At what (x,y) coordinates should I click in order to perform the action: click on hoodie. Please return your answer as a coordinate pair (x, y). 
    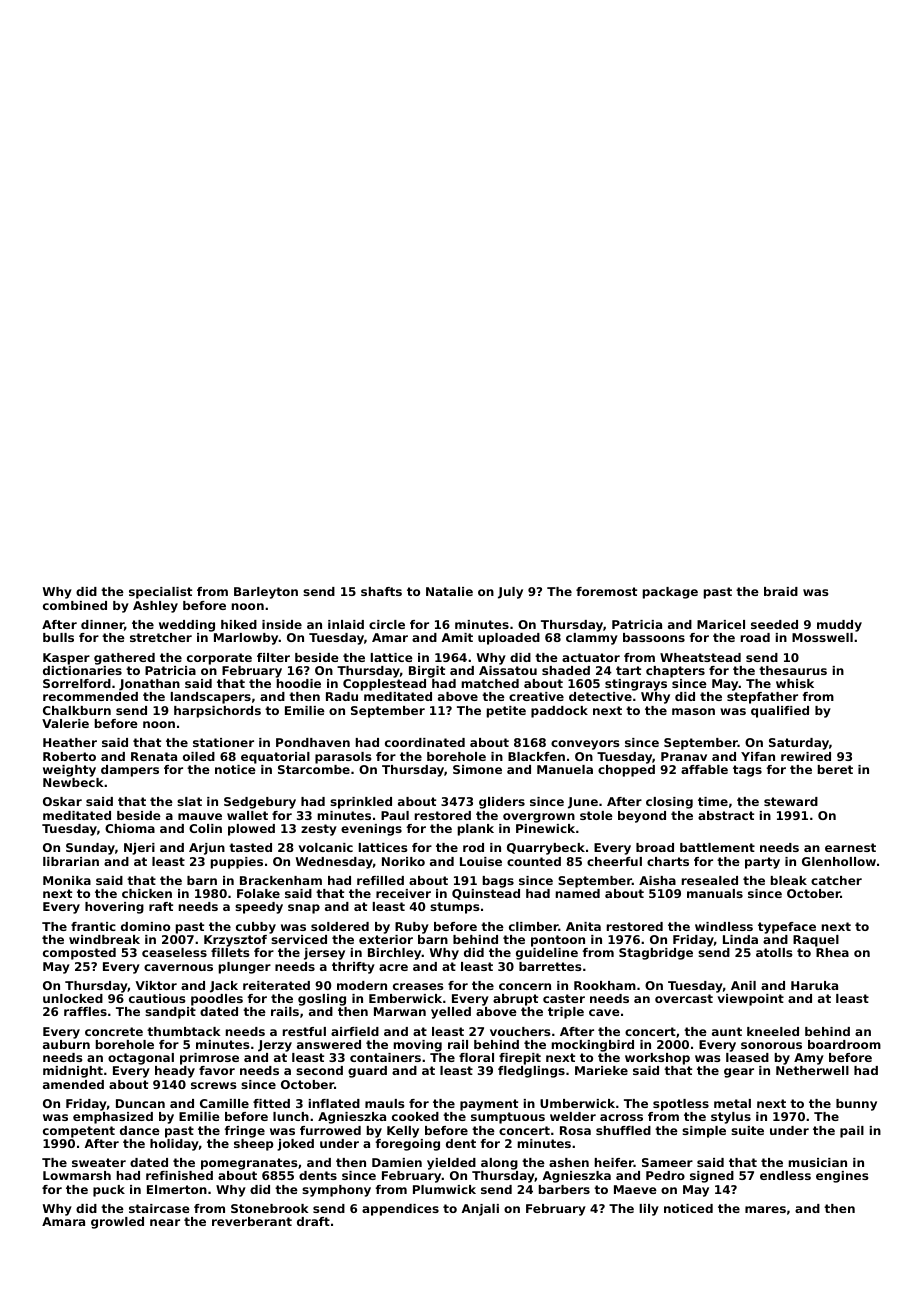
    Looking at the image, I should click on (299, 683).
